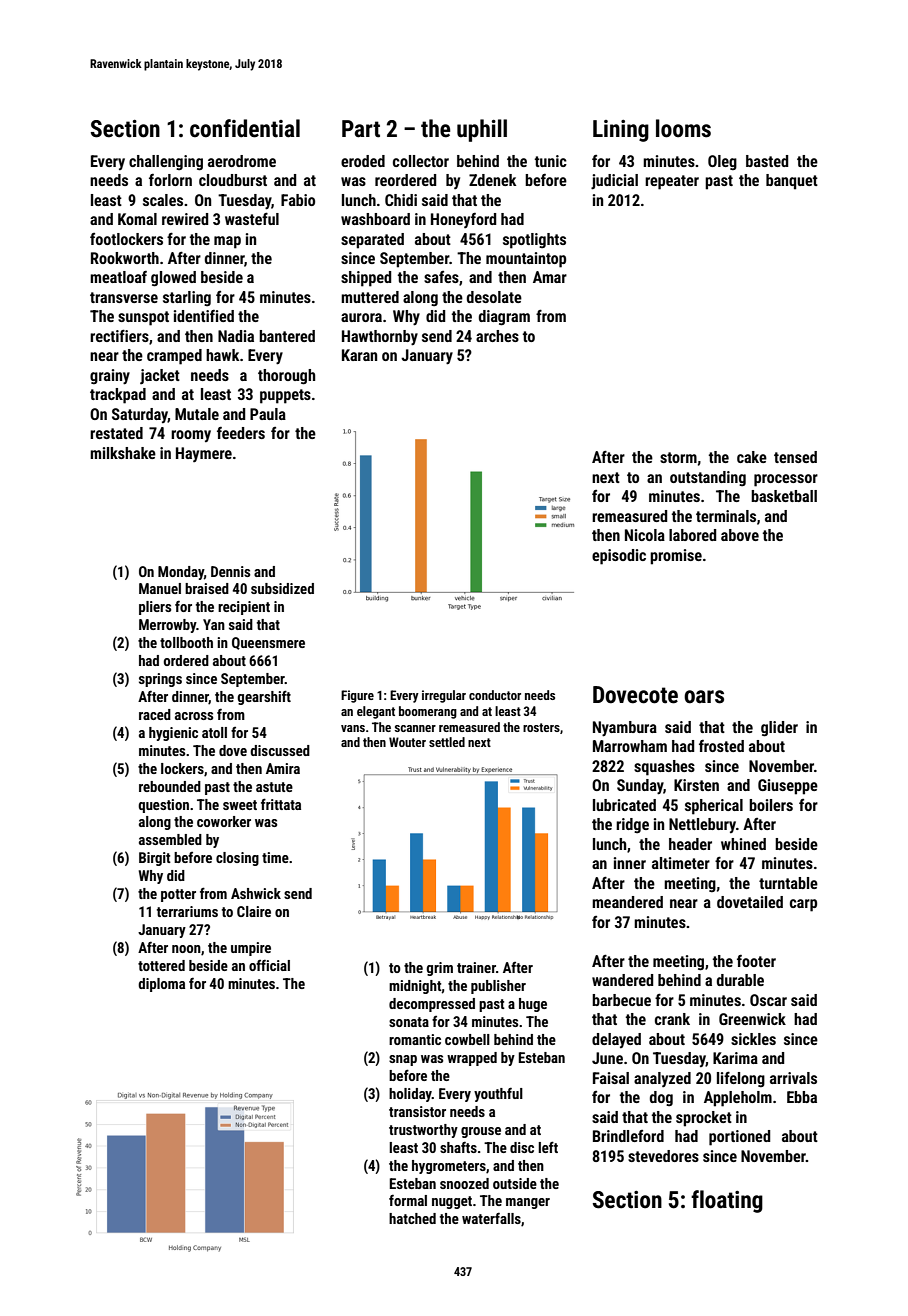  I want to click on repeater, so click(672, 182).
